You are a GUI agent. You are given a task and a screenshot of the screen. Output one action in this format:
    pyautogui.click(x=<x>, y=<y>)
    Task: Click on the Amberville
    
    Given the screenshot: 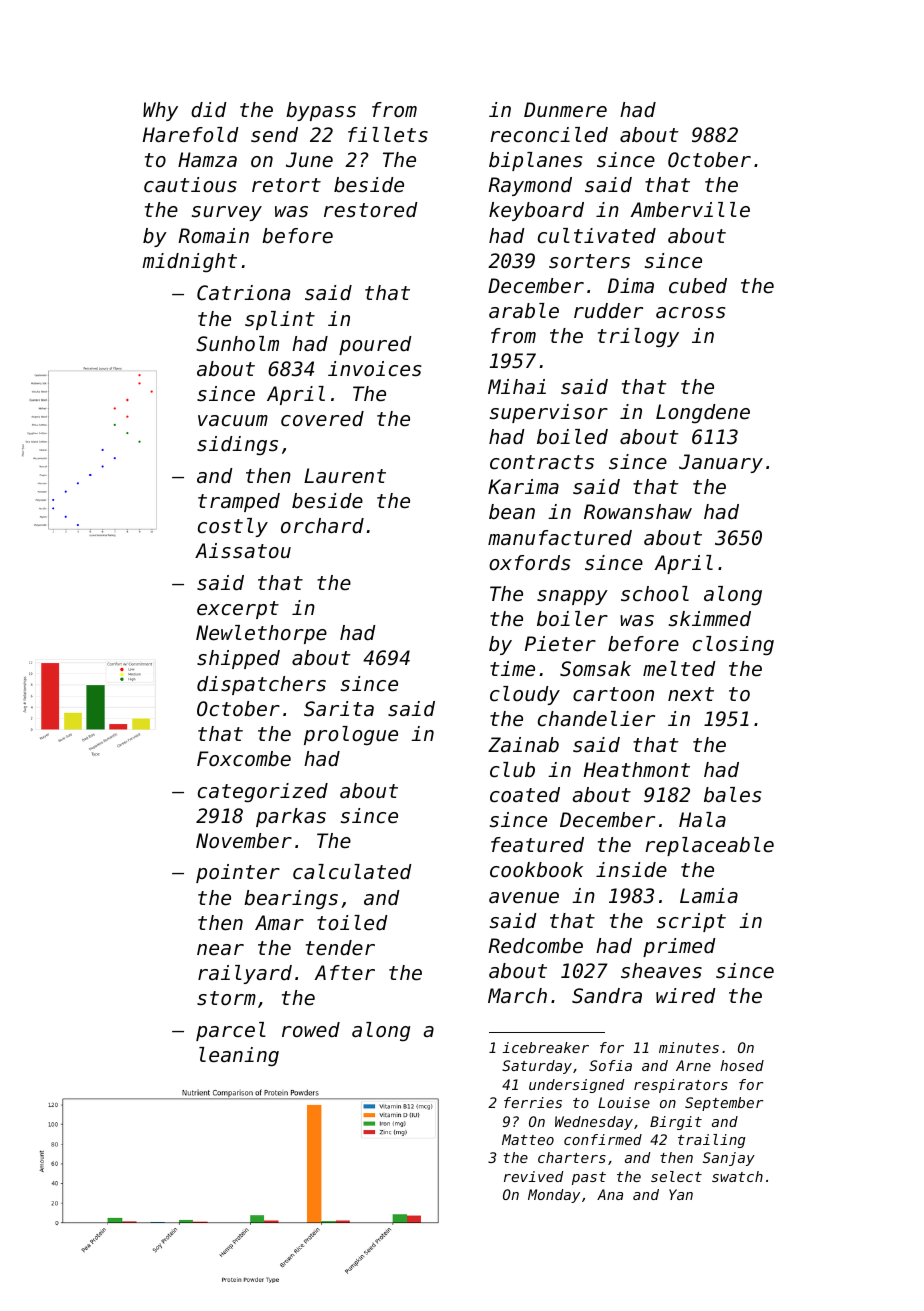 What is the action you would take?
    pyautogui.click(x=690, y=210)
